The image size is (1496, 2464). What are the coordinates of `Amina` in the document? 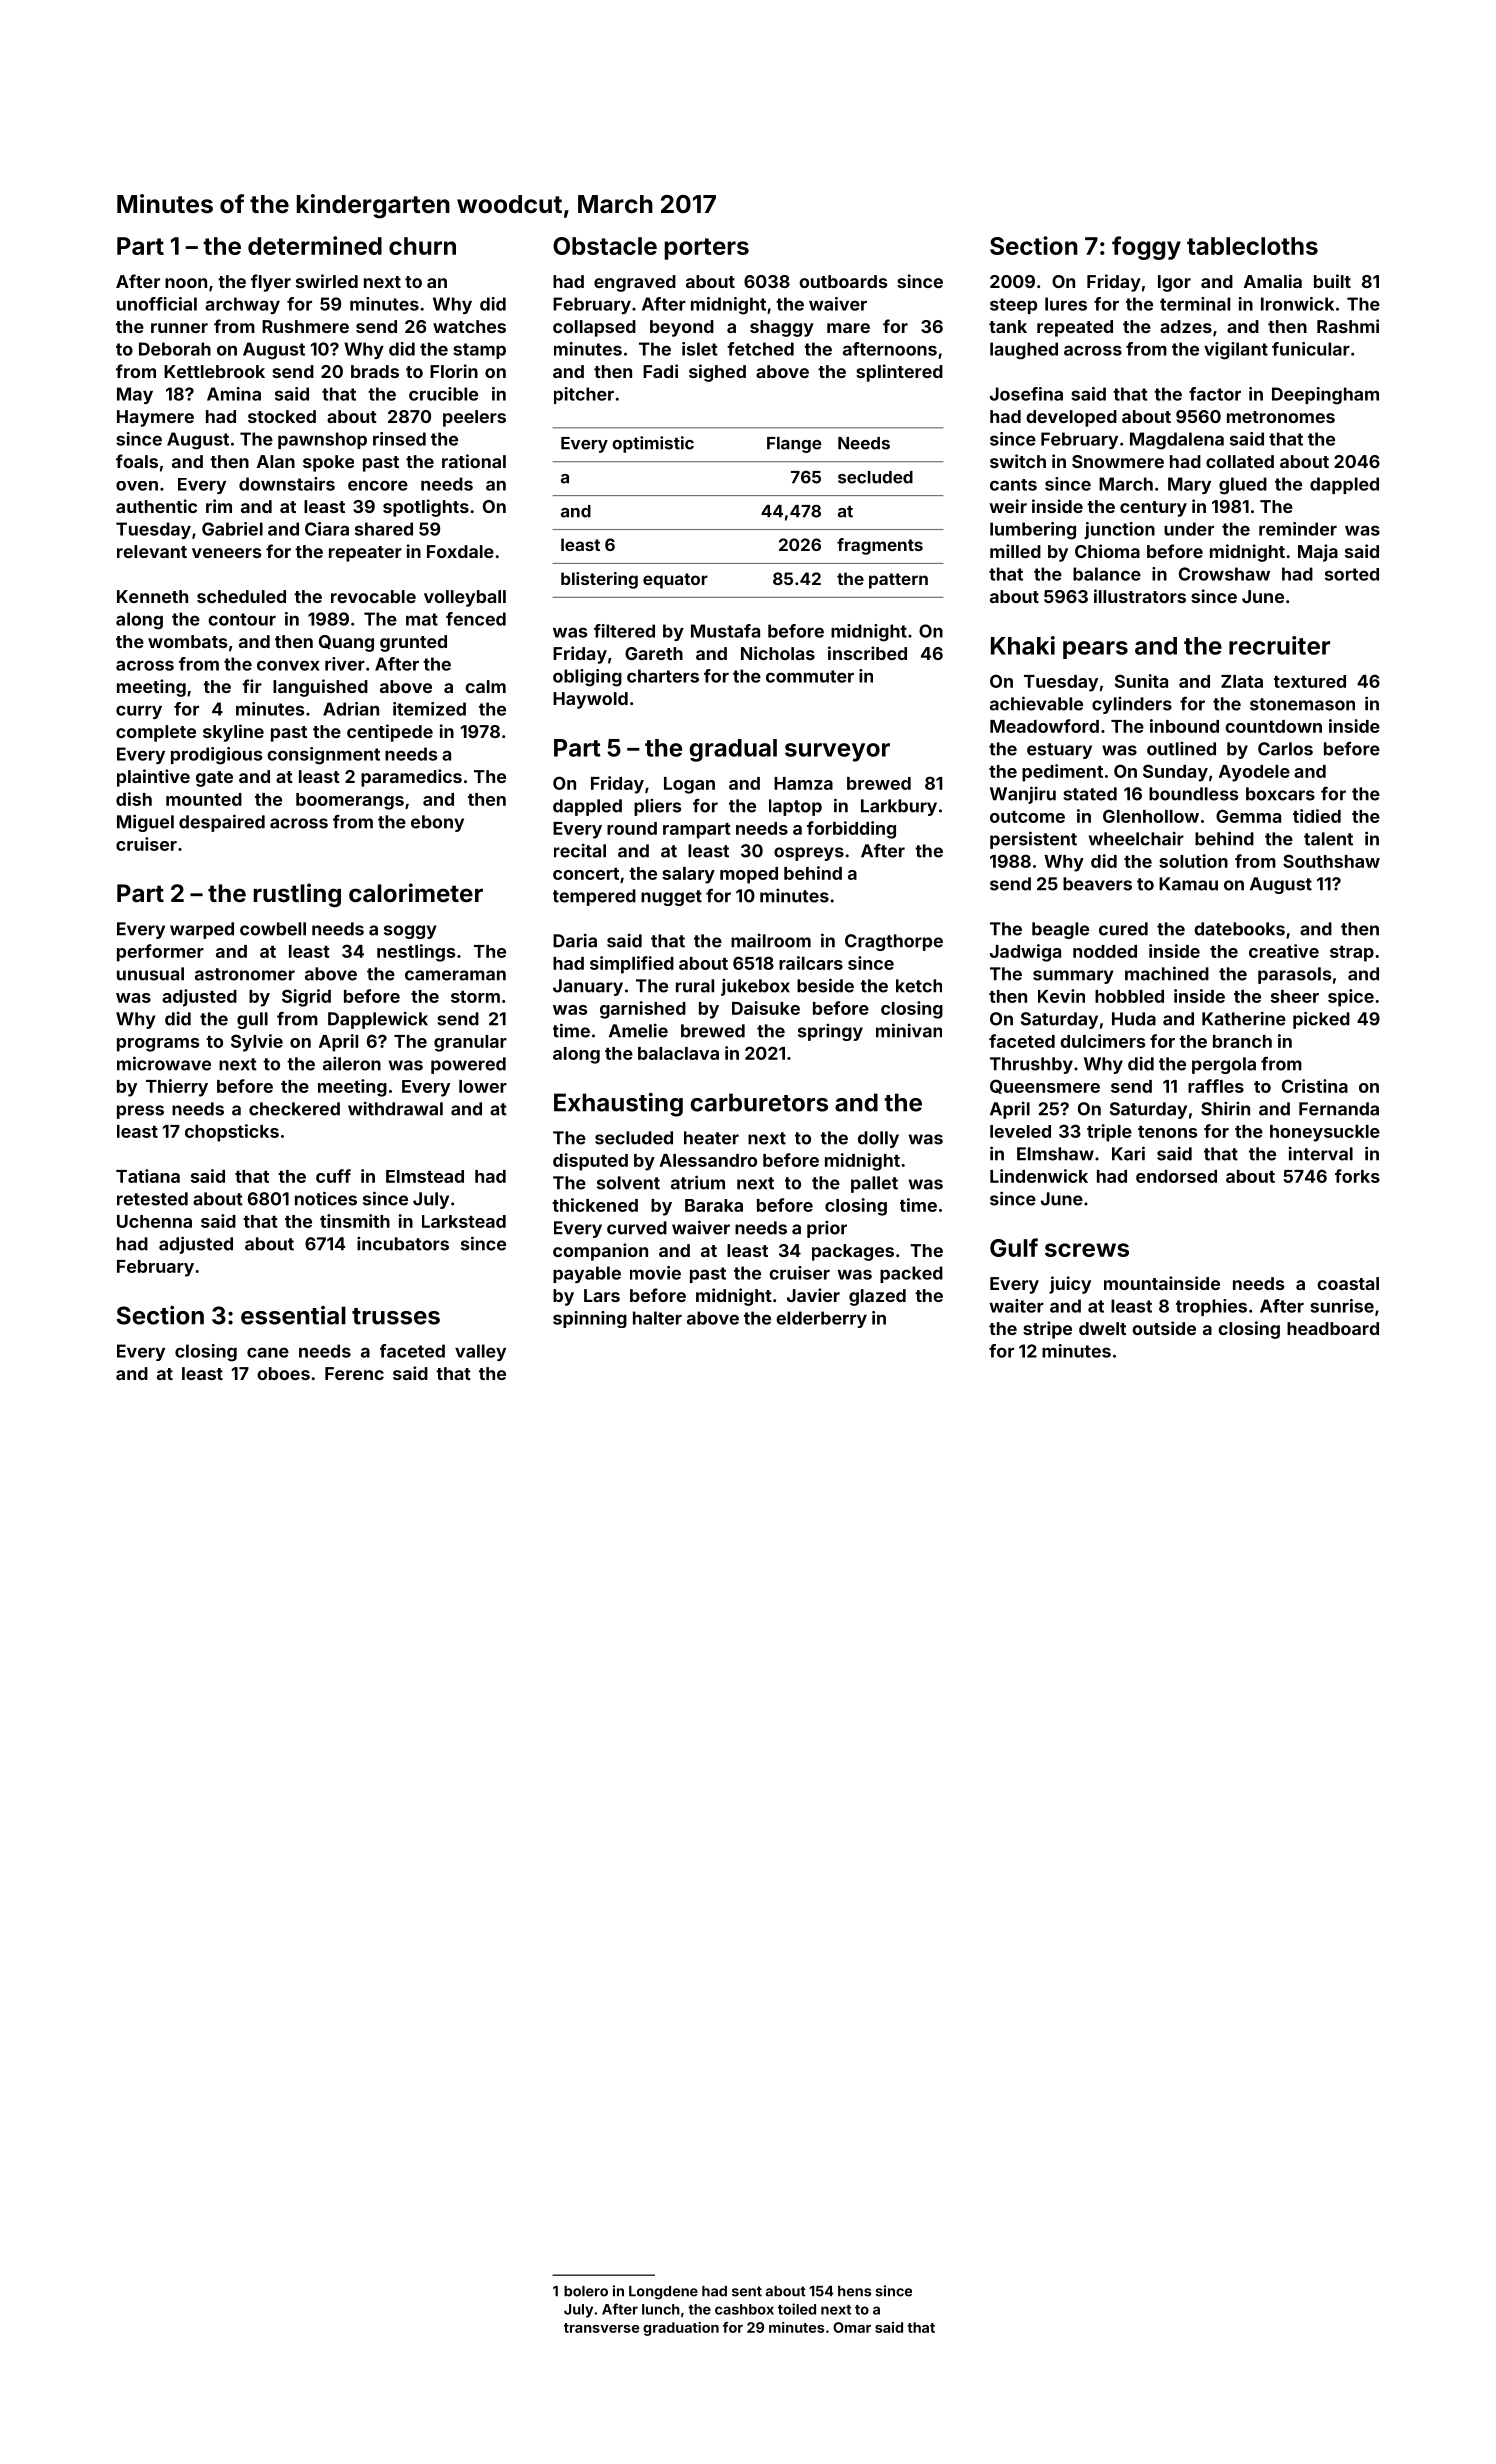 It's located at (234, 394).
